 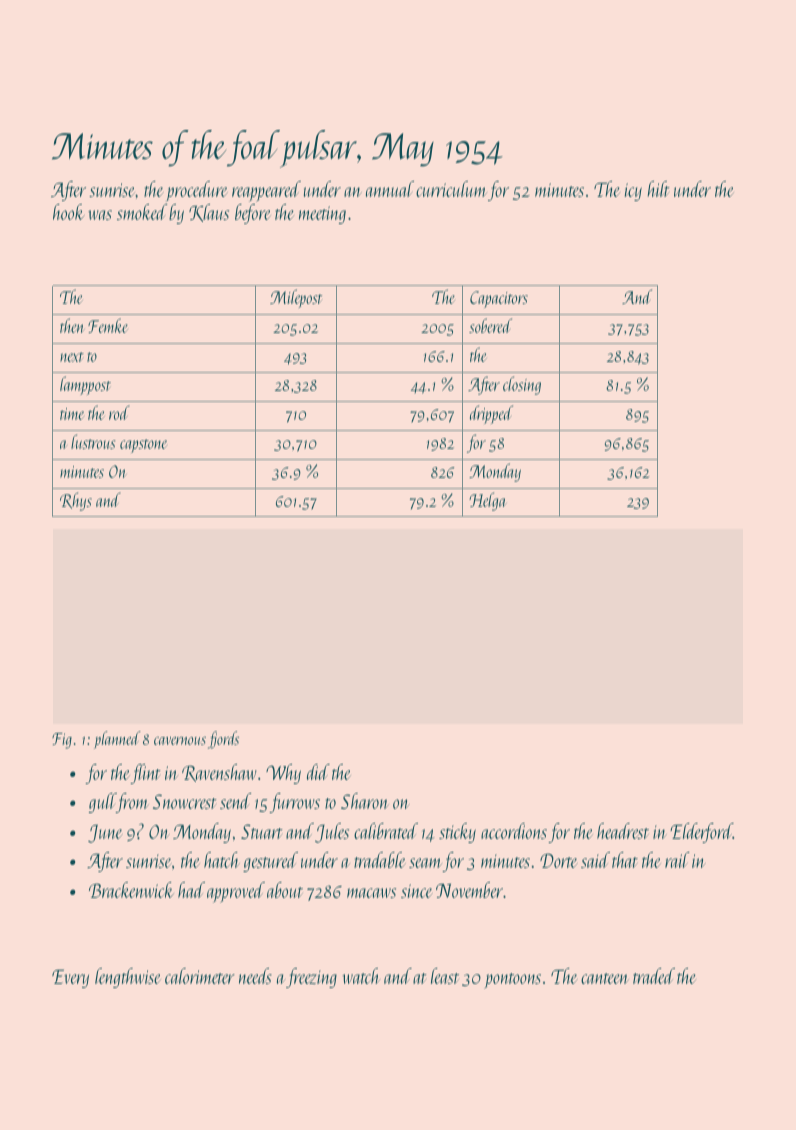 What do you see at coordinates (522, 385) in the page?
I see `closing` at bounding box center [522, 385].
